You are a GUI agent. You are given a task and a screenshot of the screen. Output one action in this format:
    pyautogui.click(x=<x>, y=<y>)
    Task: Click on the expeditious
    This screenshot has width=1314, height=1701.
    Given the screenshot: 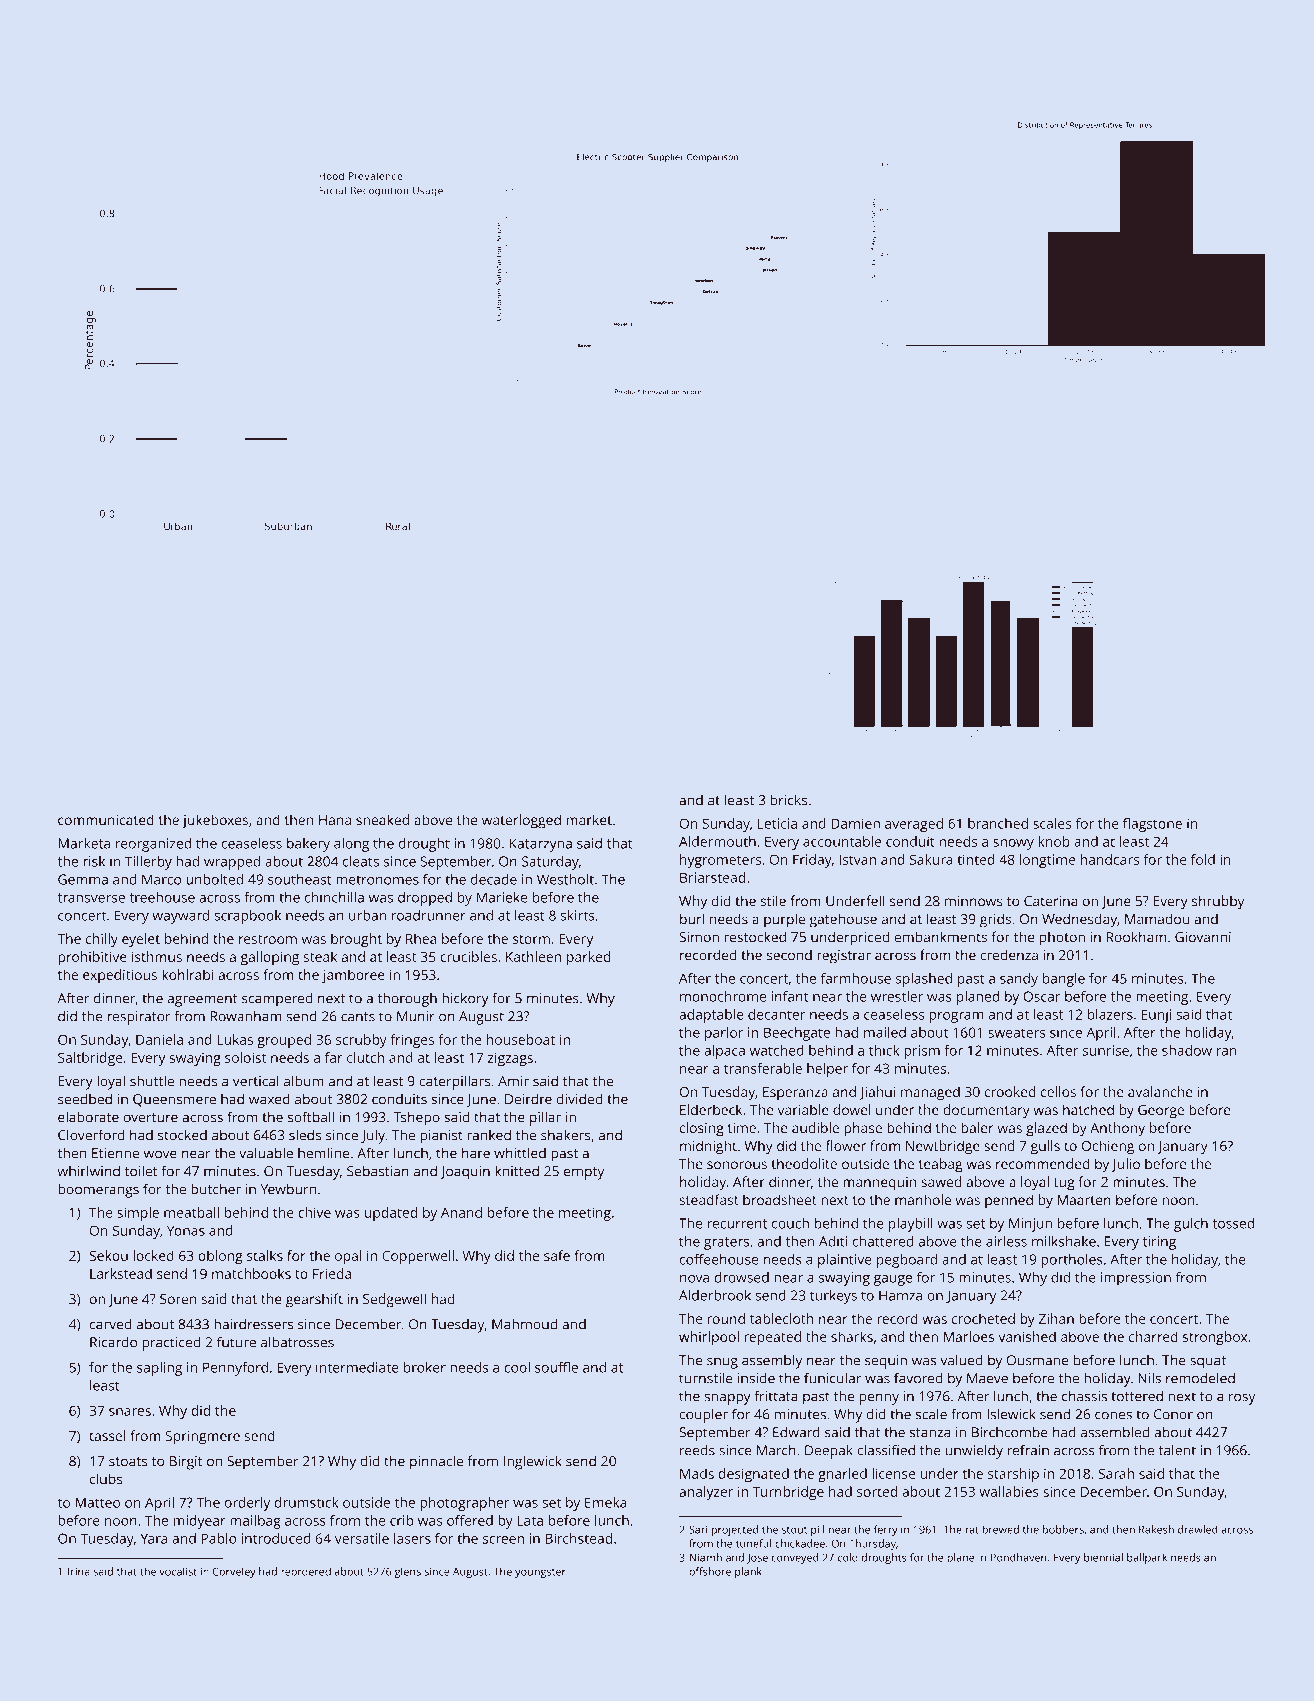 What is the action you would take?
    pyautogui.click(x=120, y=976)
